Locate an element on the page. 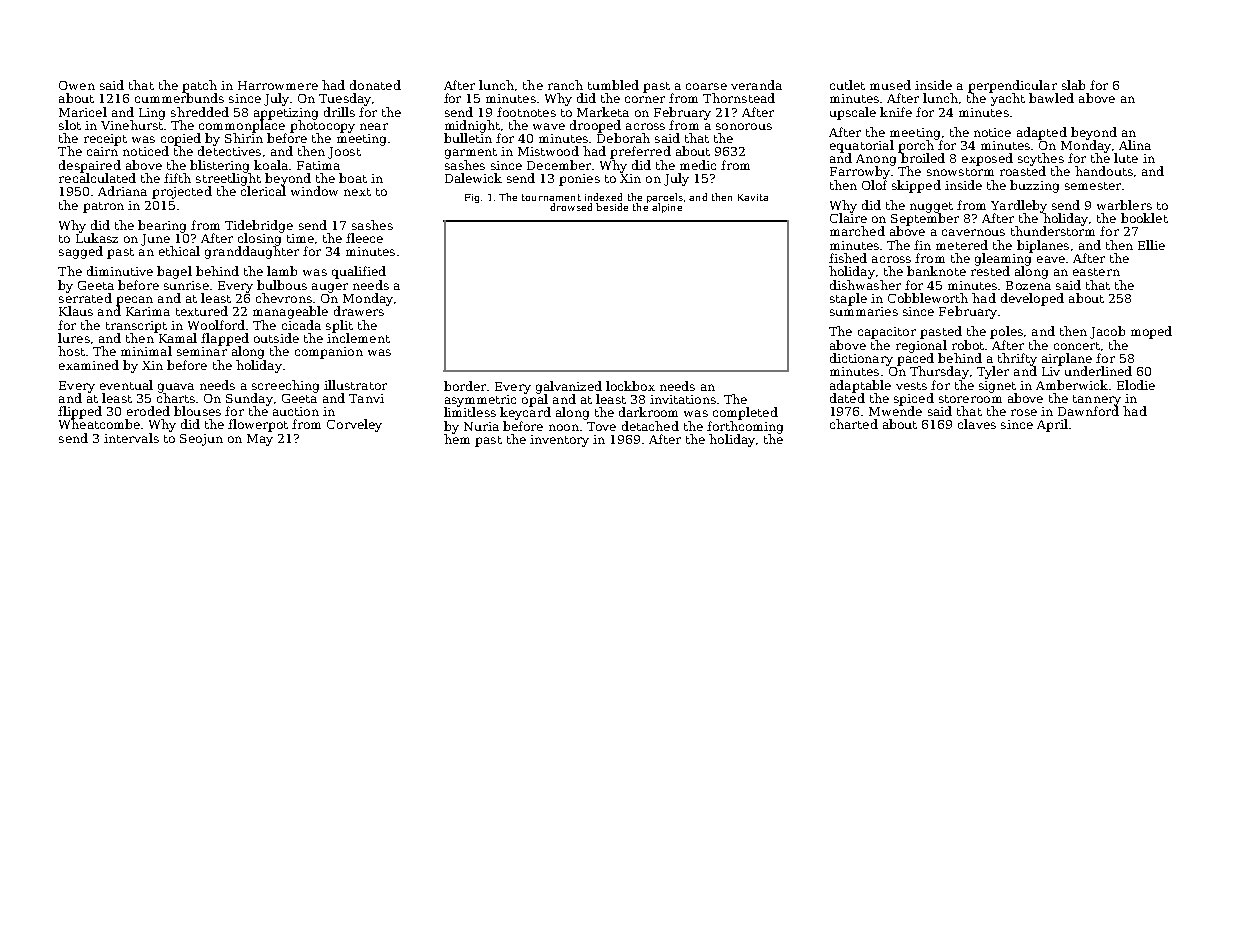 The image size is (1233, 952). tournament is located at coordinates (551, 197).
